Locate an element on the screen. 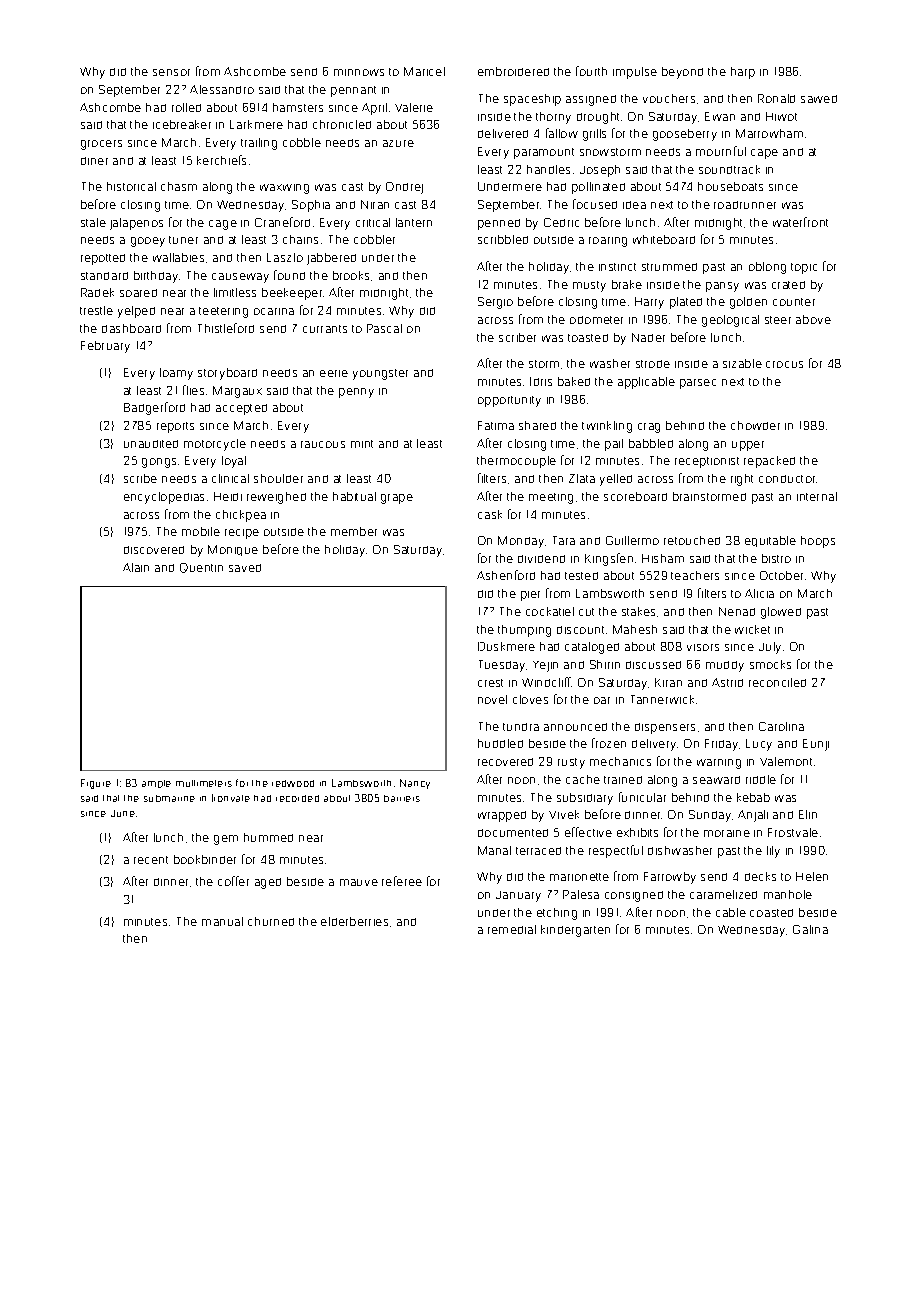 The width and height of the screenshot is (924, 1308). Quentin is located at coordinates (201, 568).
